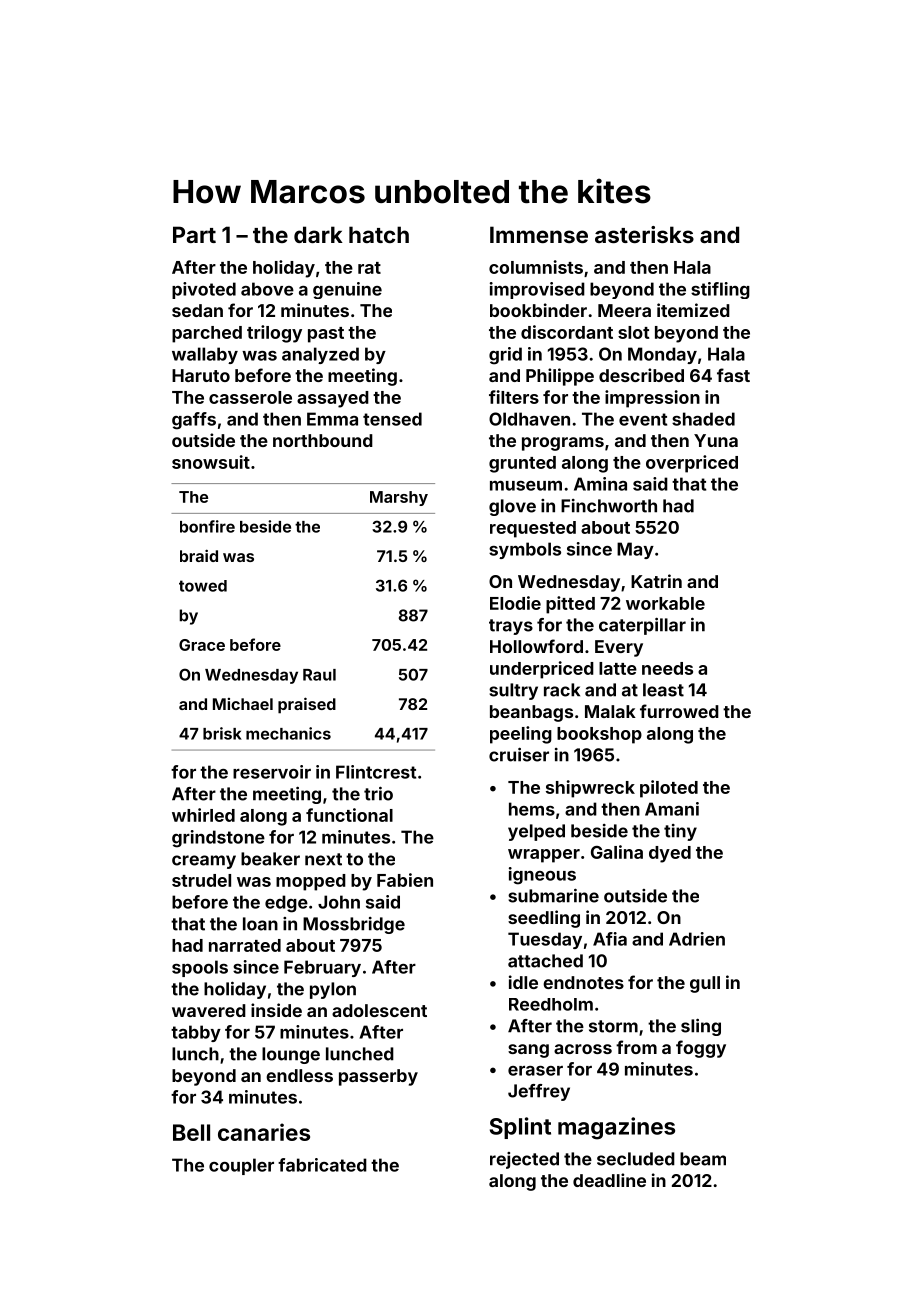 The image size is (924, 1311). I want to click on bookbinder, so click(538, 310).
